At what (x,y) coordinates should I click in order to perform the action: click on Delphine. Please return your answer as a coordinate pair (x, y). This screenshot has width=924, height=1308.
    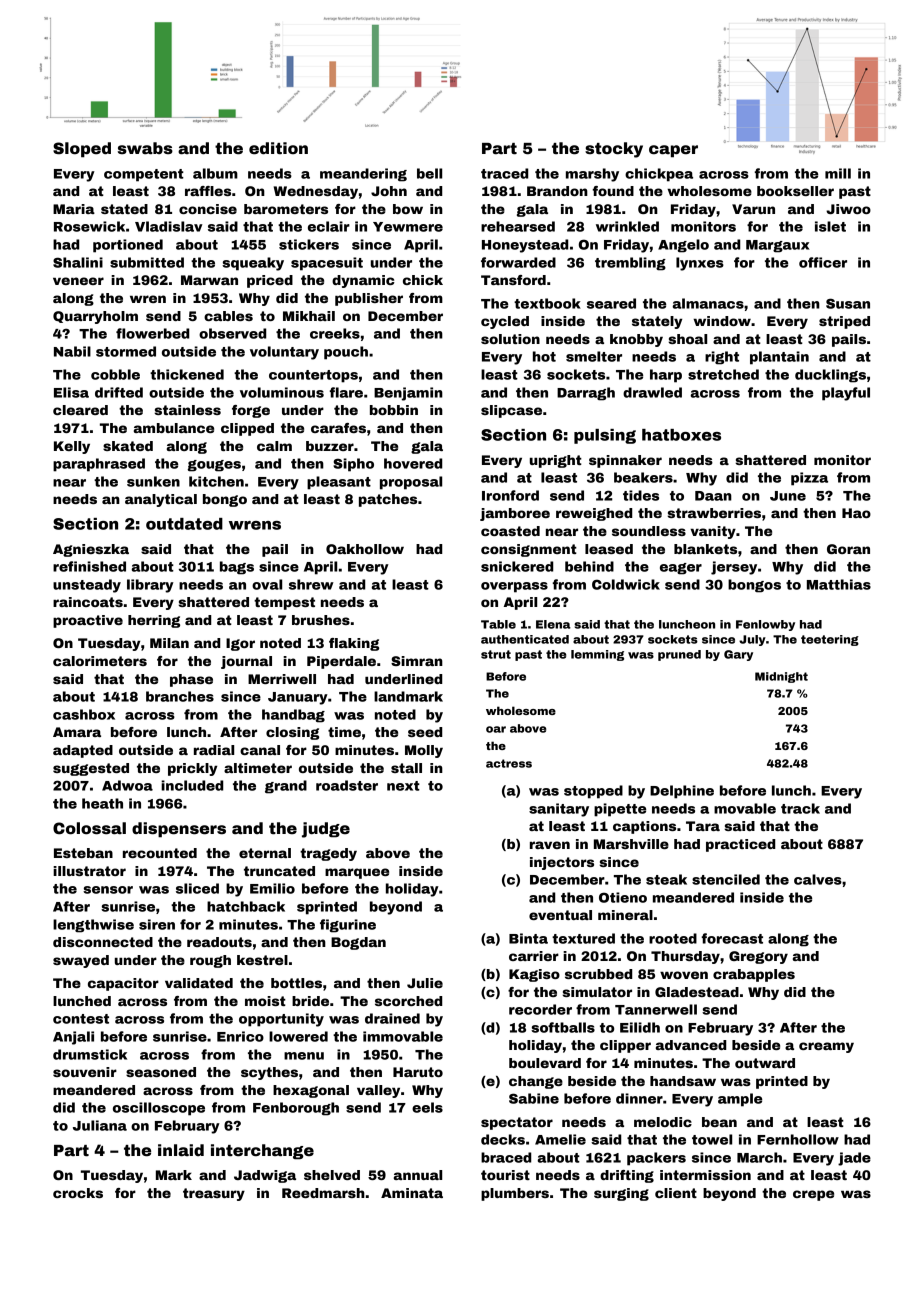
    Looking at the image, I should click on (682, 792).
